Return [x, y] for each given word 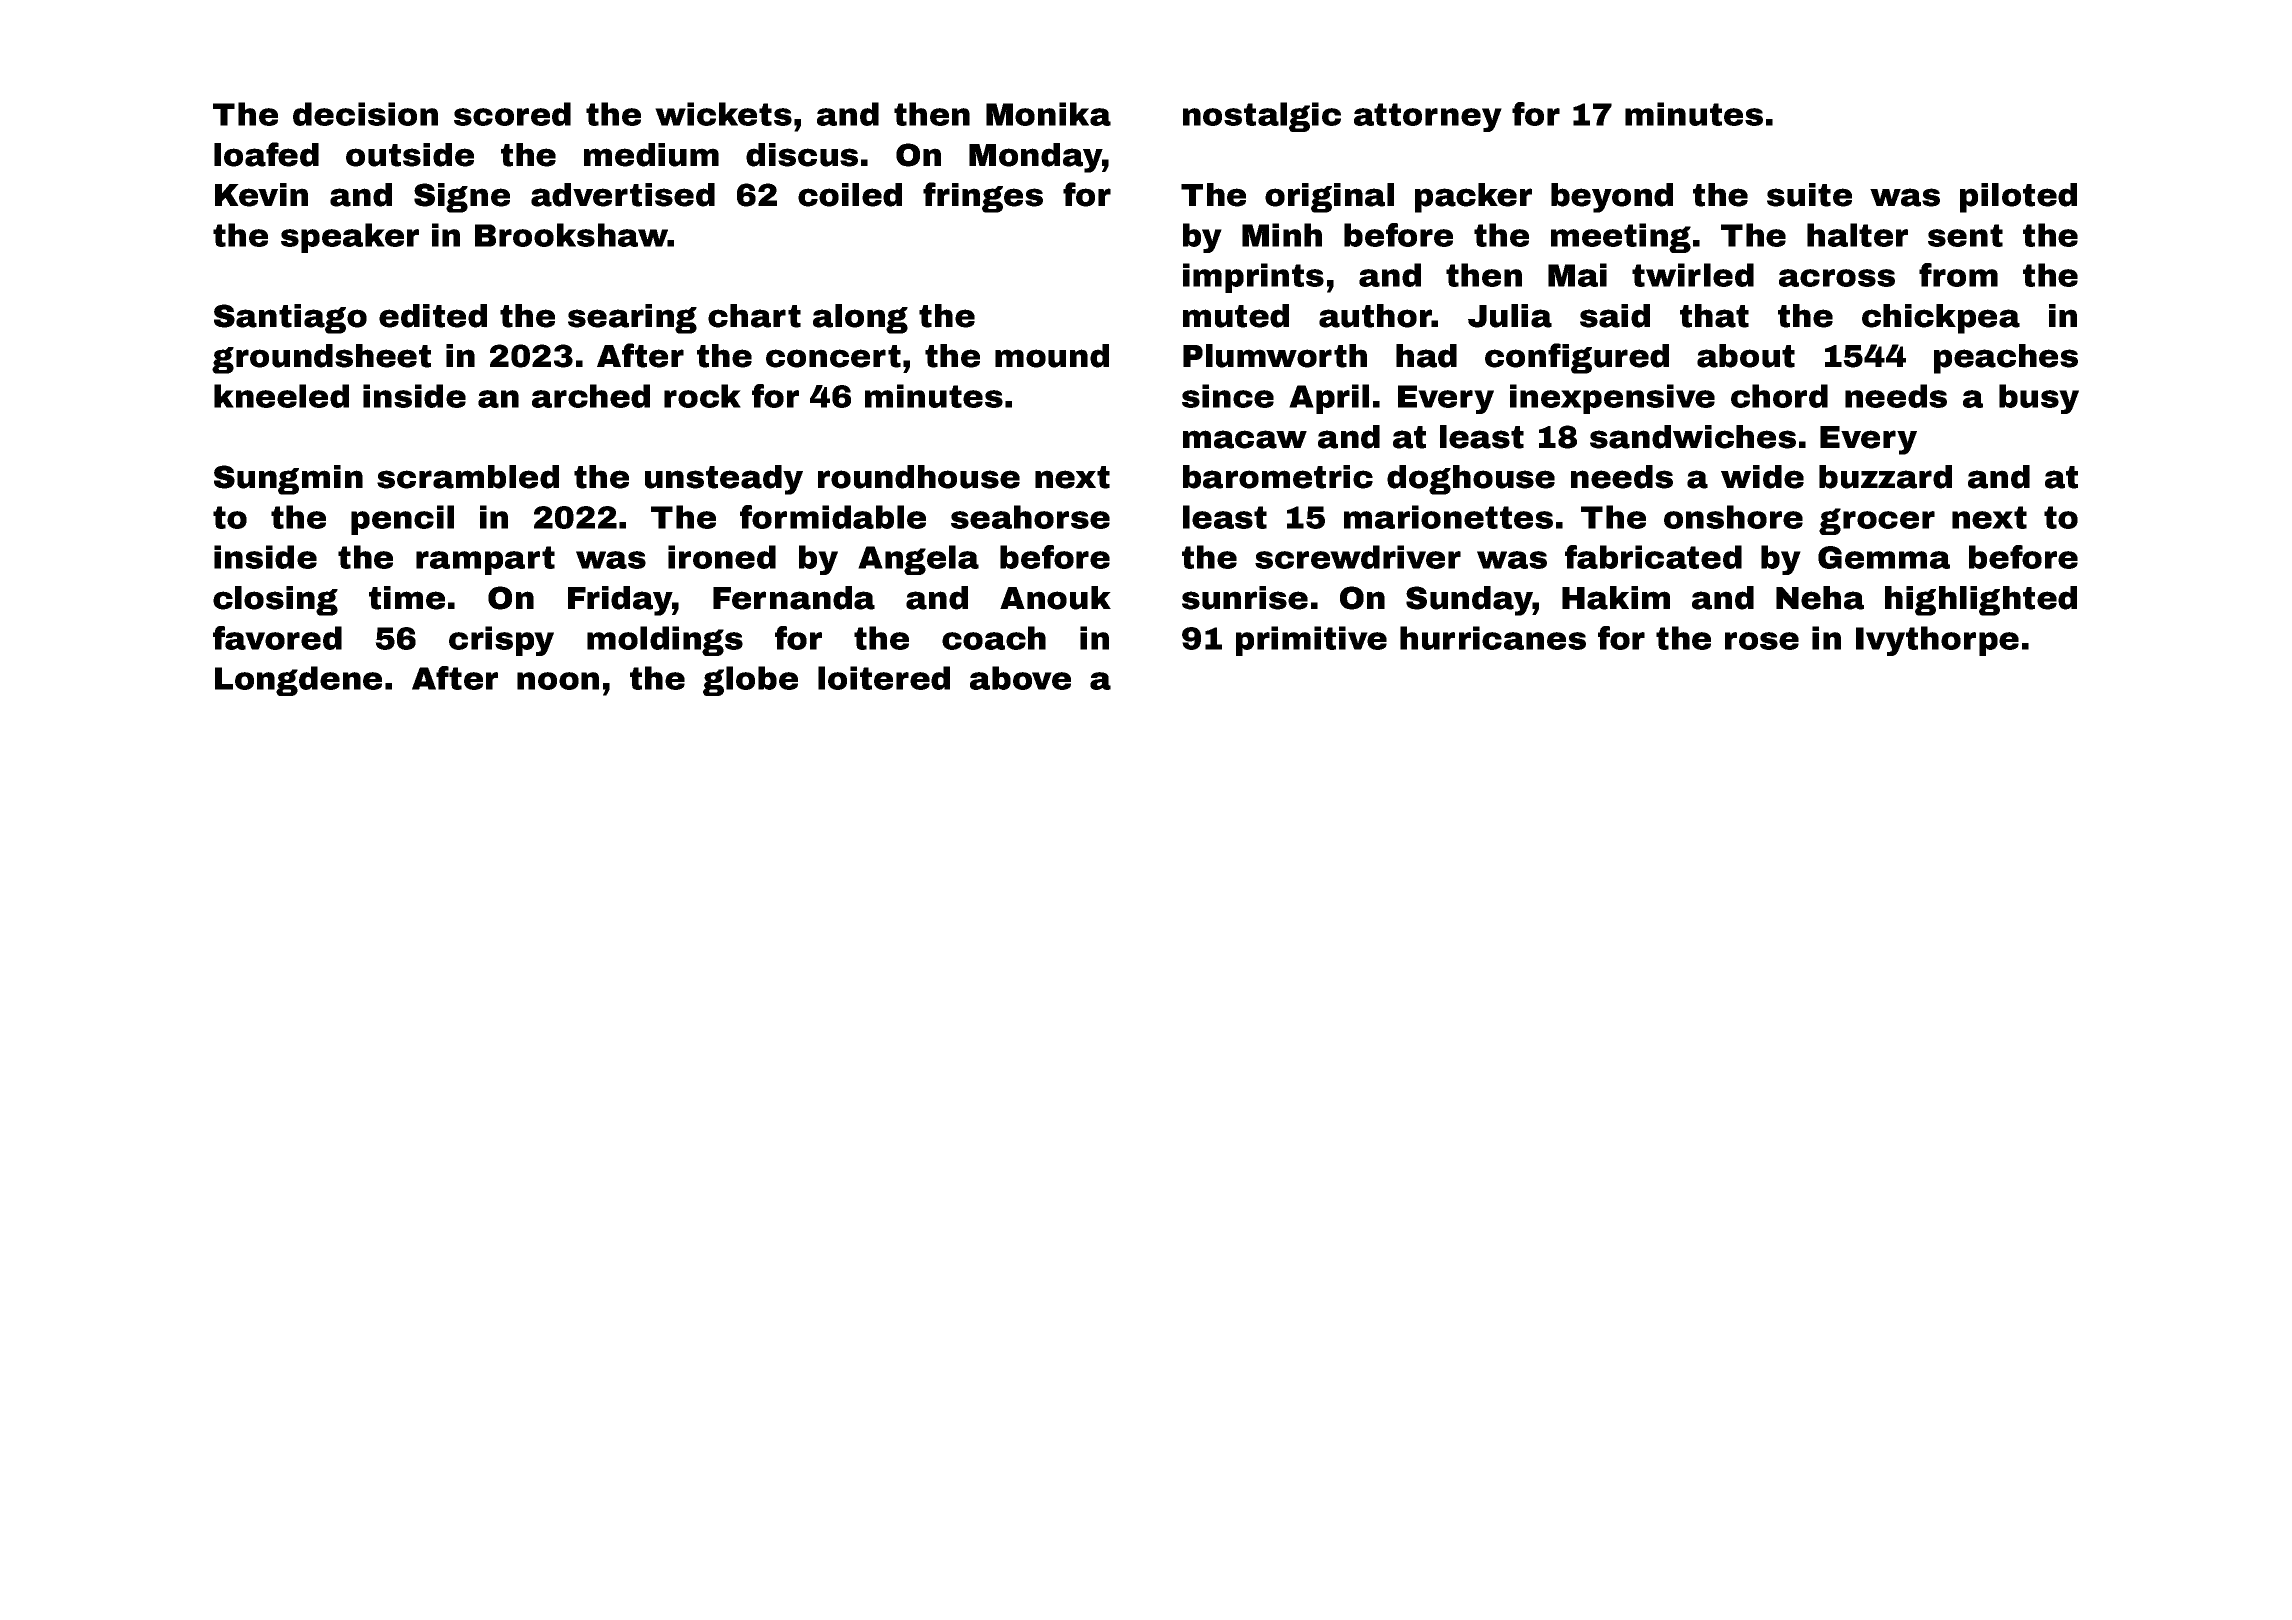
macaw [1245, 439]
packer [1473, 198]
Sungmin [288, 480]
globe [750, 681]
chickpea [1941, 319]
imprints [1253, 278]
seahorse [1030, 517]
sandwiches [1693, 437]
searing [632, 319]
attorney [1428, 117]
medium [651, 155]
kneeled [281, 396]
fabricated [1653, 557]
